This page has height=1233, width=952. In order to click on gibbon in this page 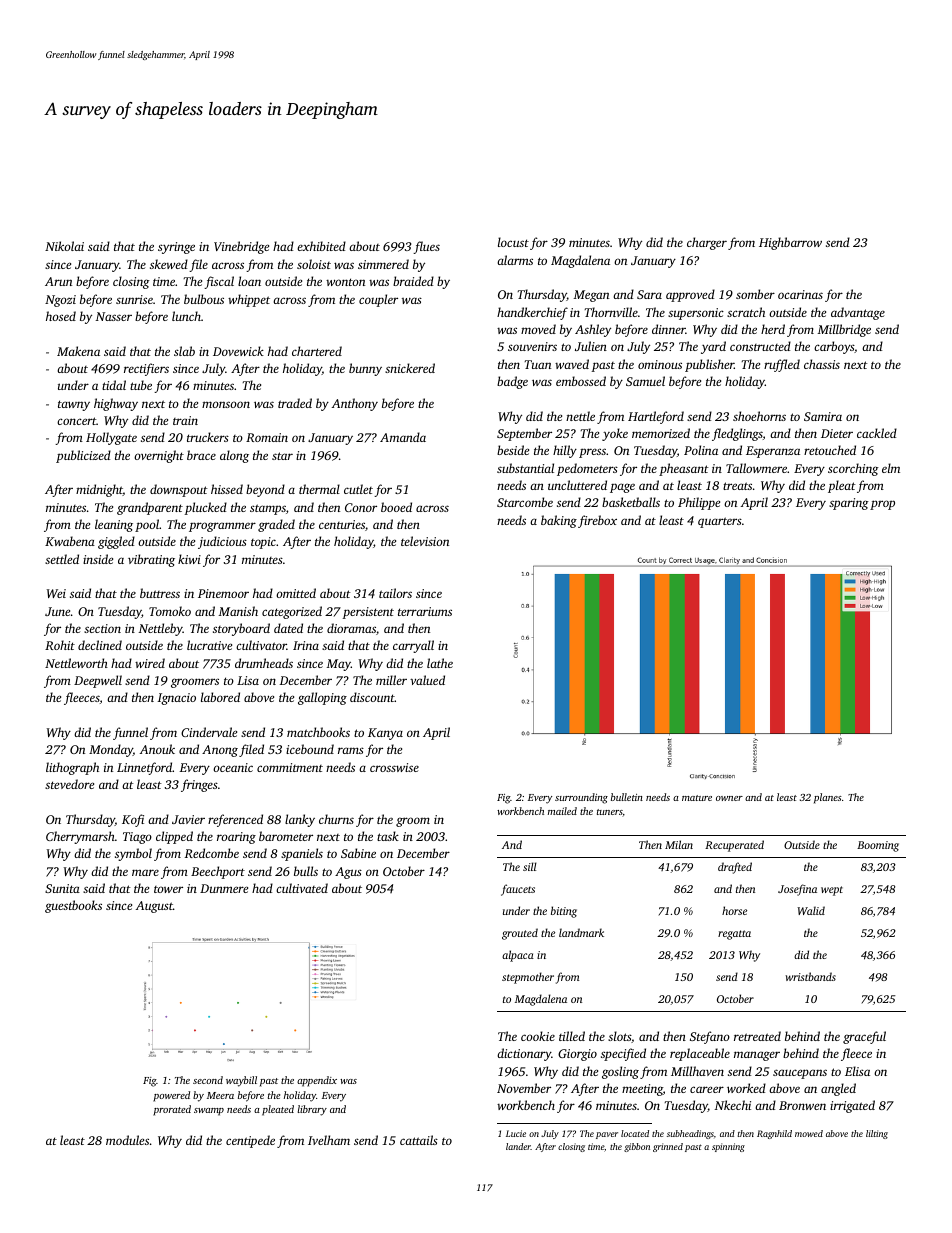, I will do `click(637, 1147)`.
